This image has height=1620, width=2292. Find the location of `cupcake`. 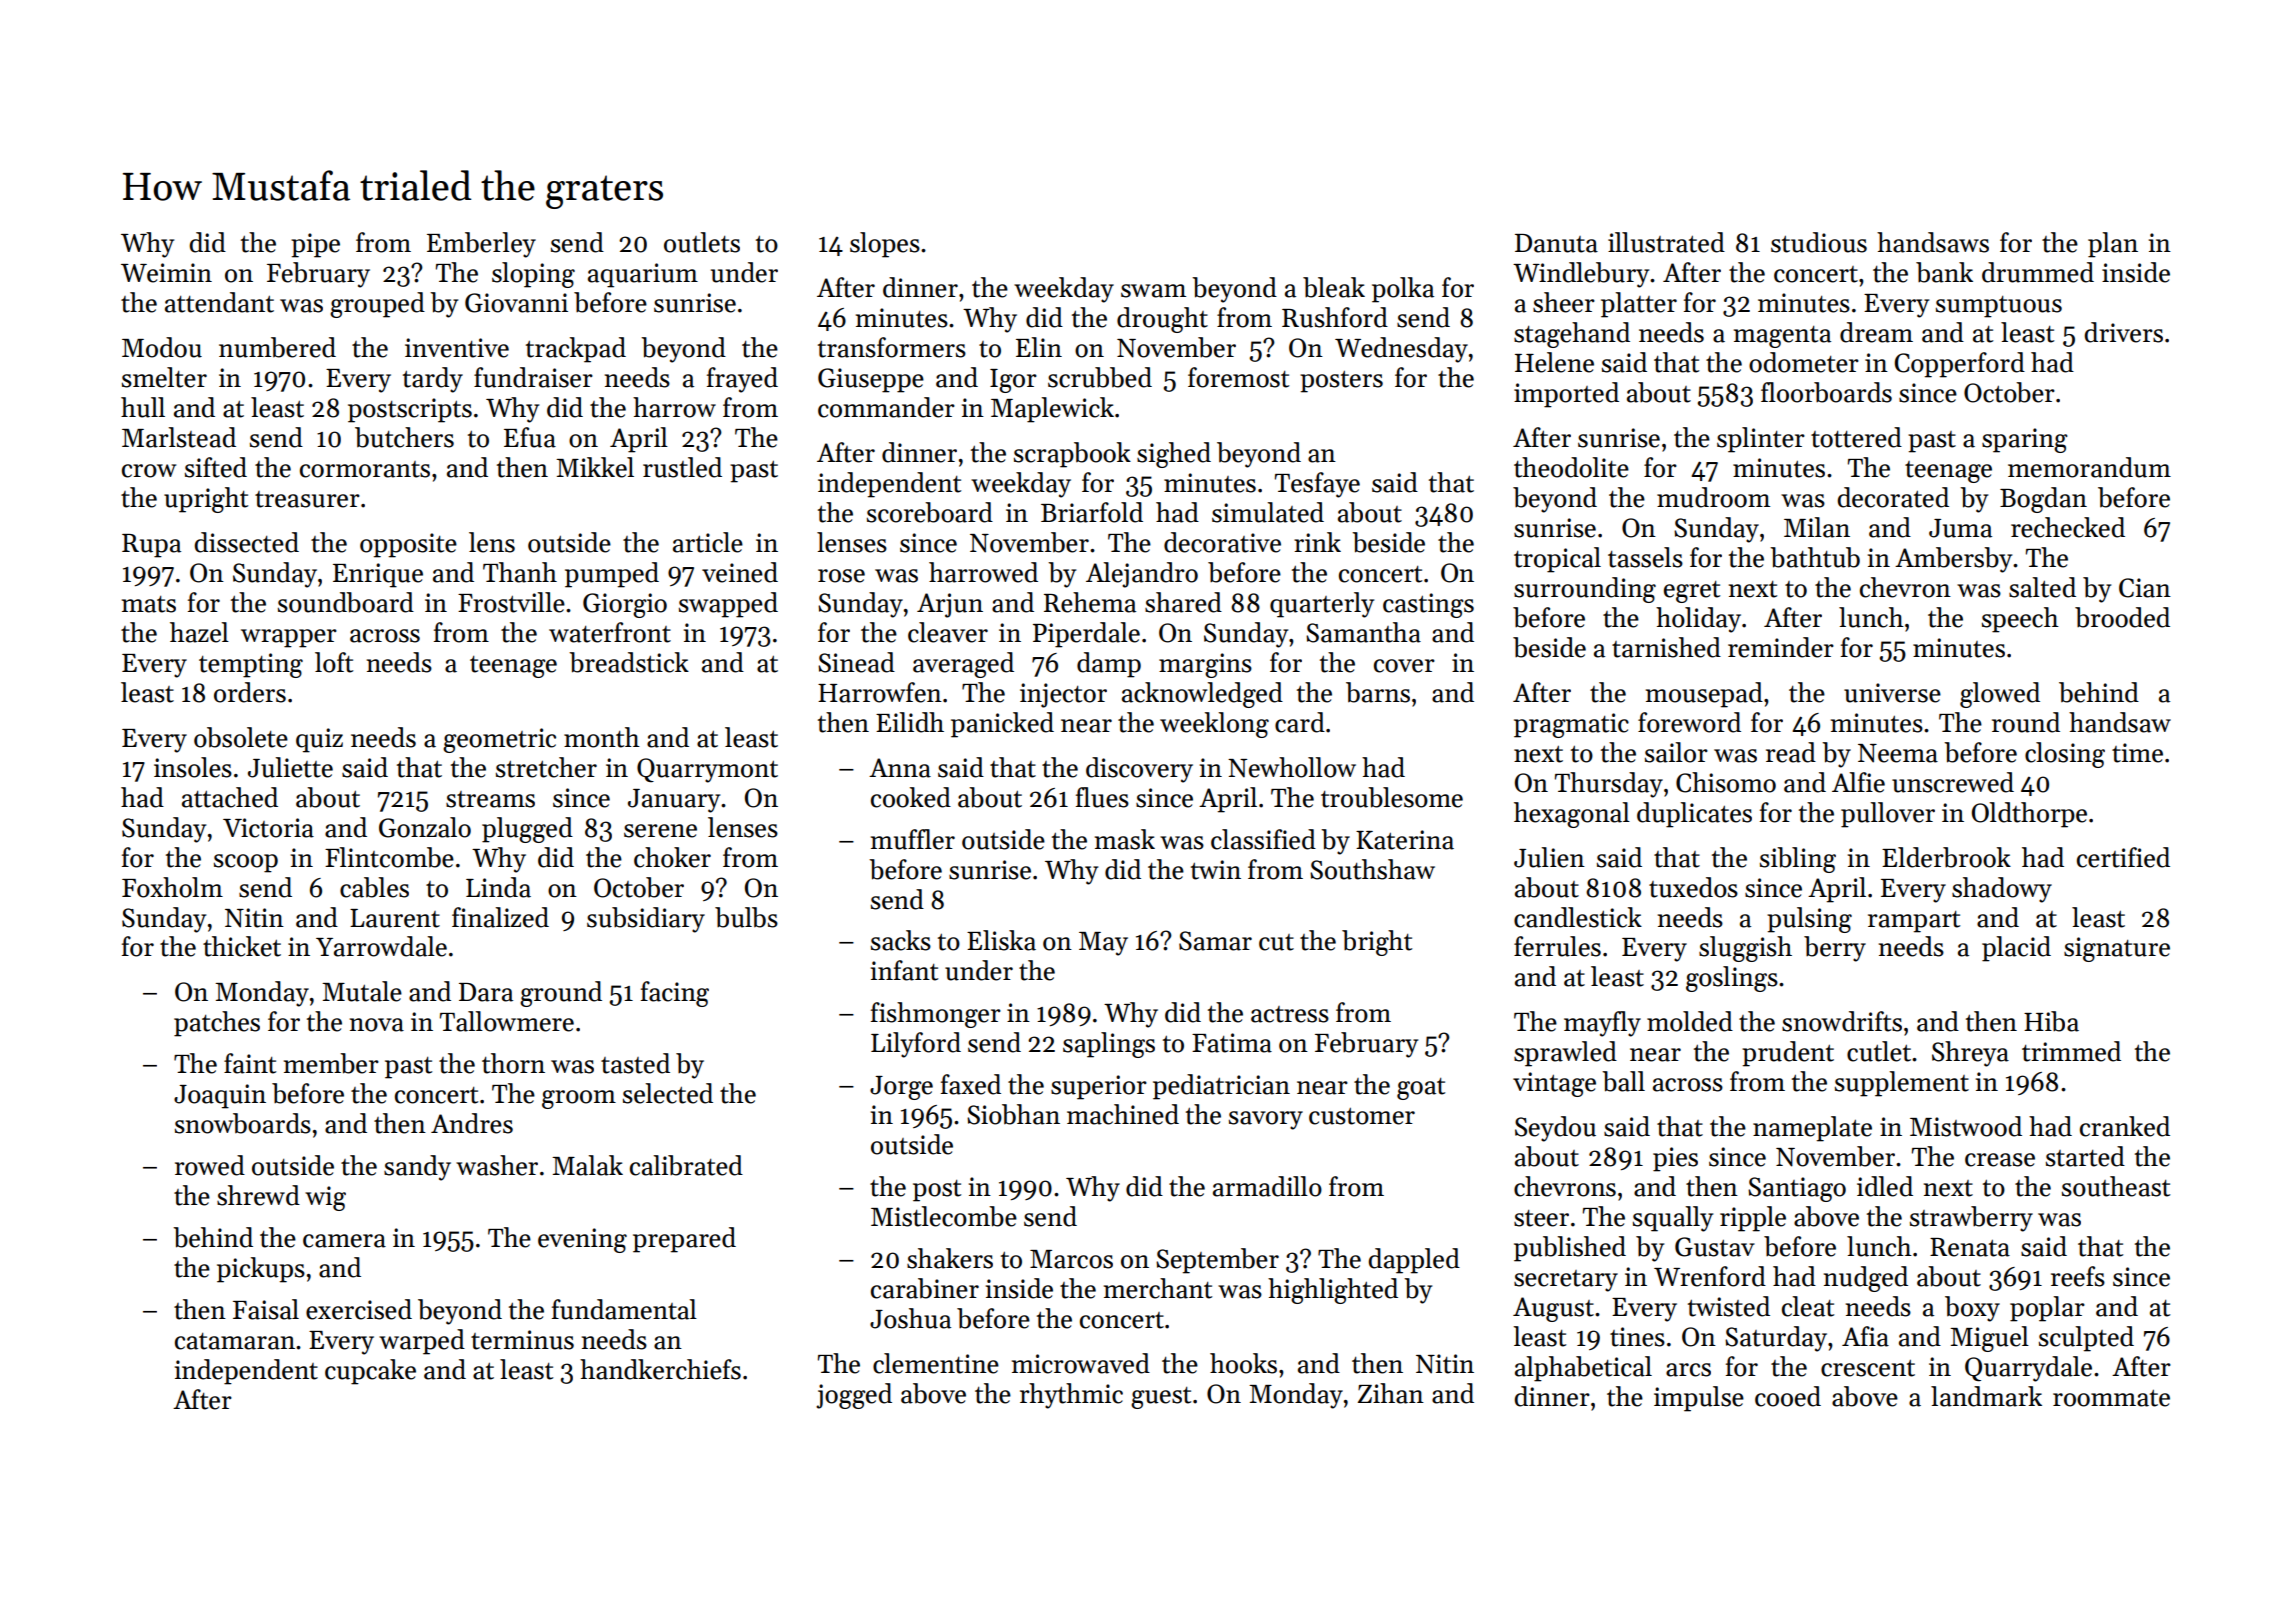

cupcake is located at coordinates (370, 1372).
